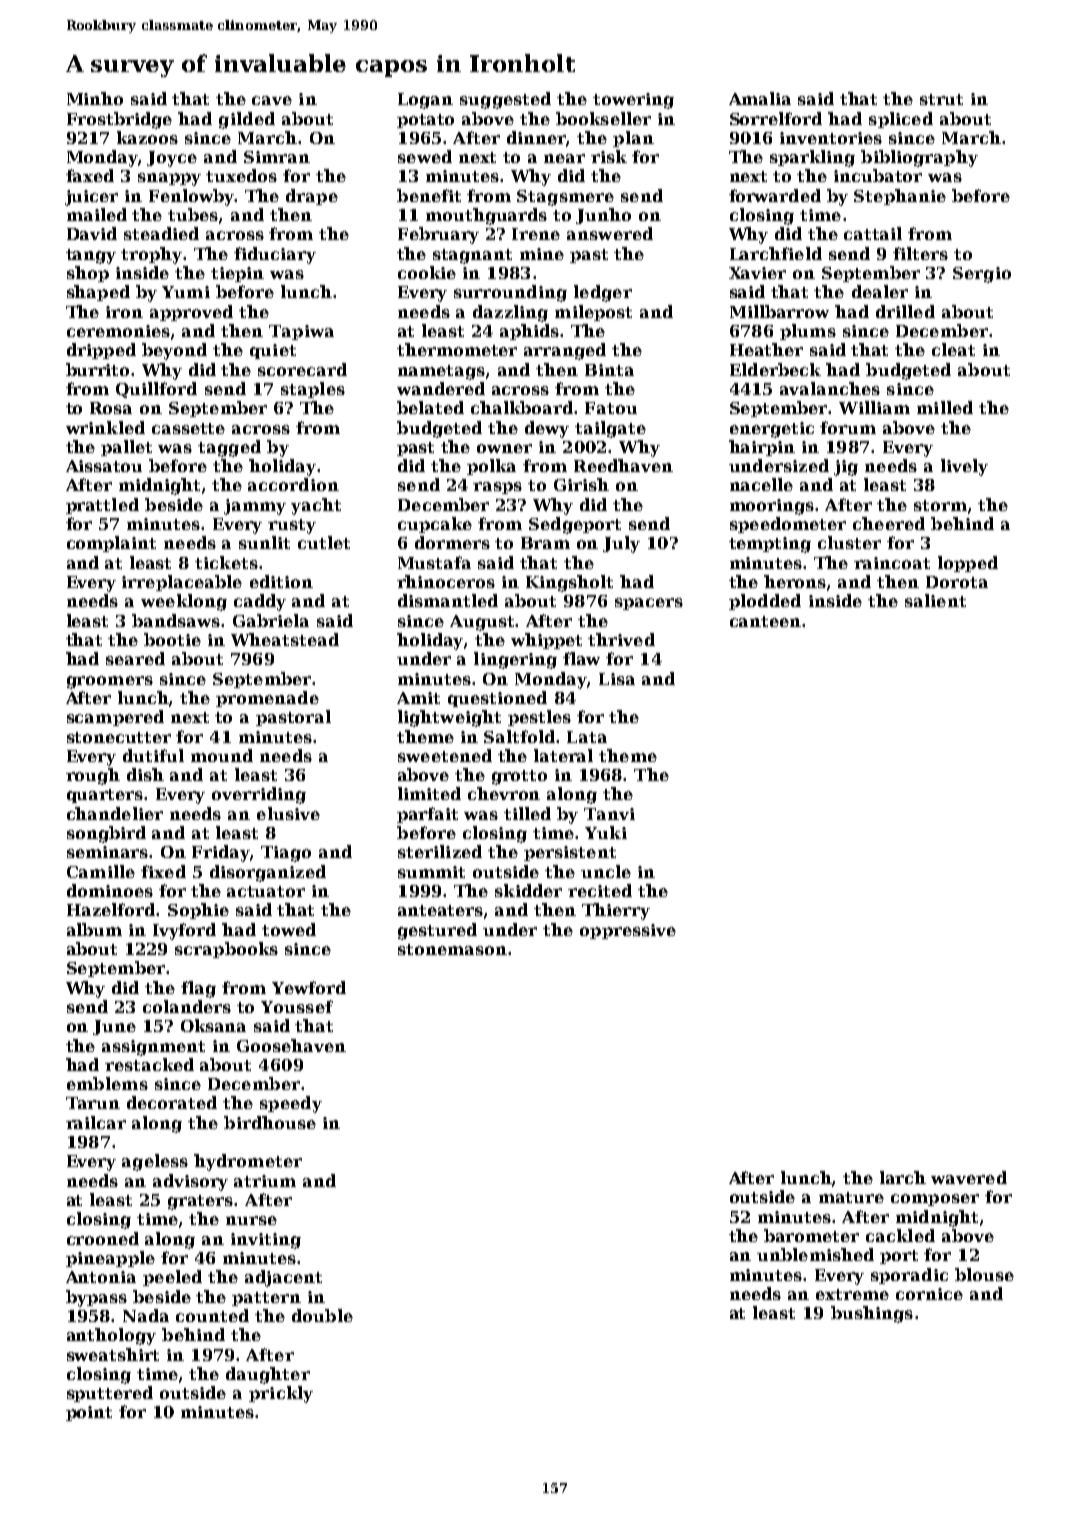 The width and height of the screenshot is (1082, 1531). What do you see at coordinates (611, 408) in the screenshot?
I see `Fatou` at bounding box center [611, 408].
